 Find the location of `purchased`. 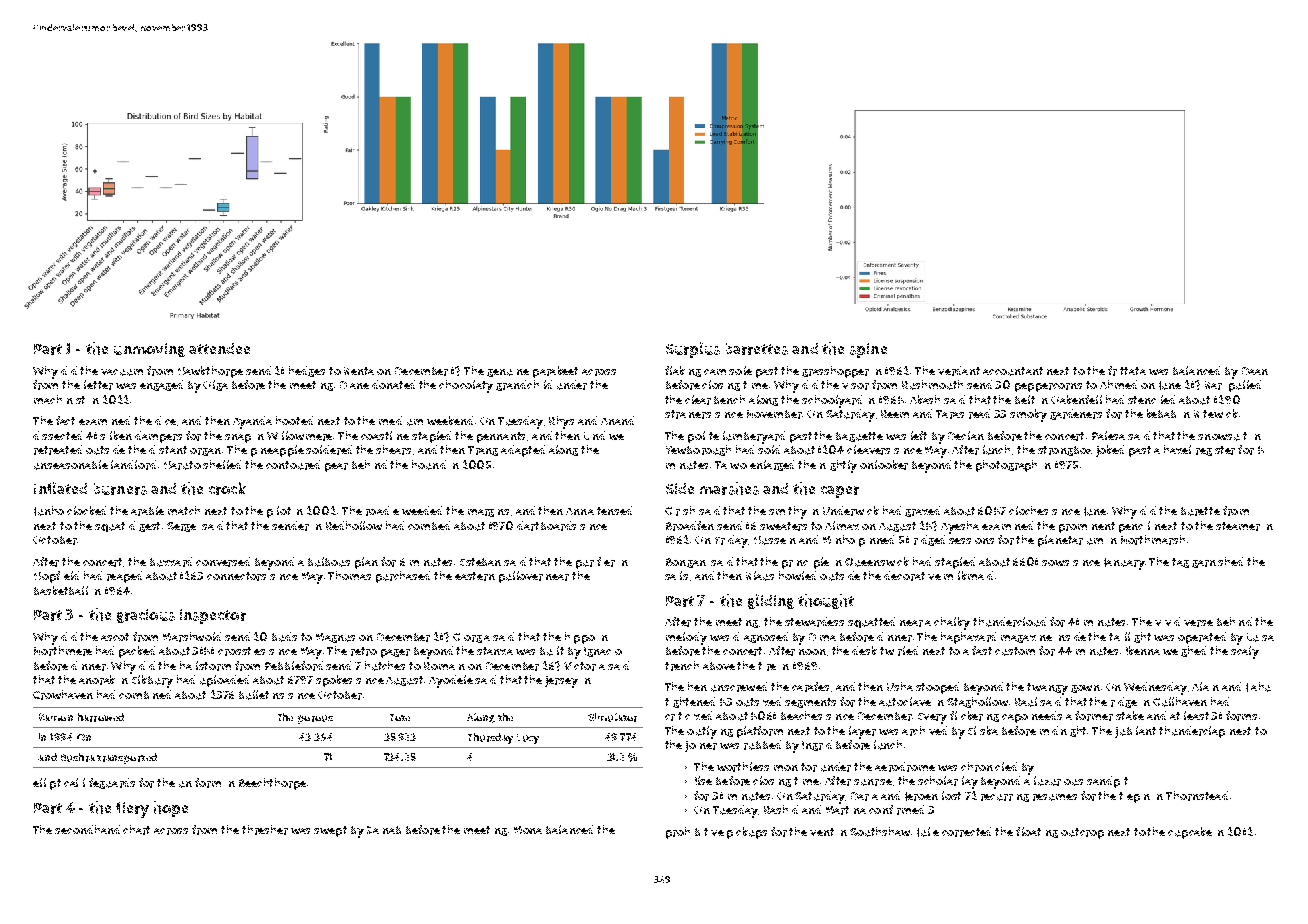

purchased is located at coordinates (403, 577).
